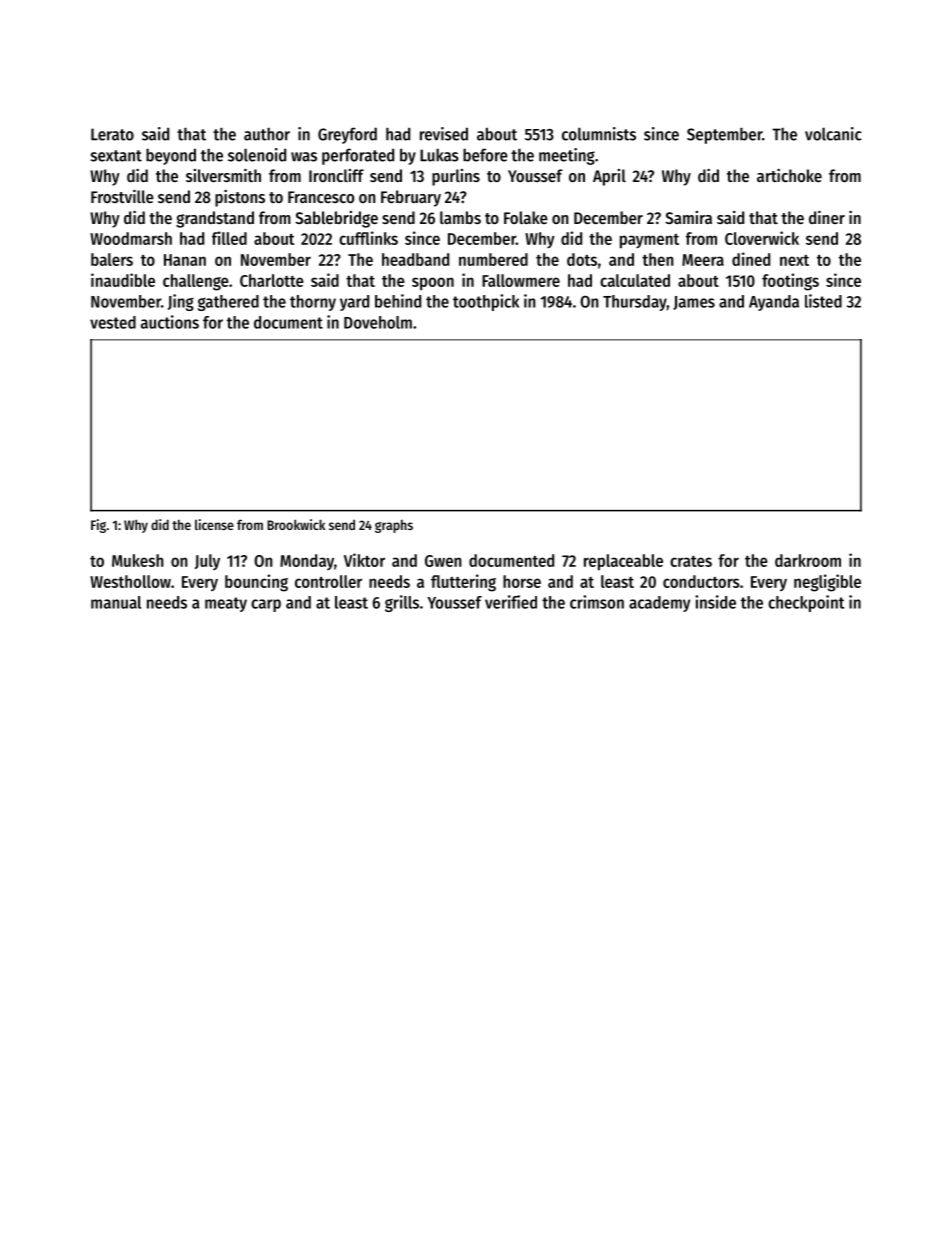  I want to click on Cloverwick, so click(762, 238).
